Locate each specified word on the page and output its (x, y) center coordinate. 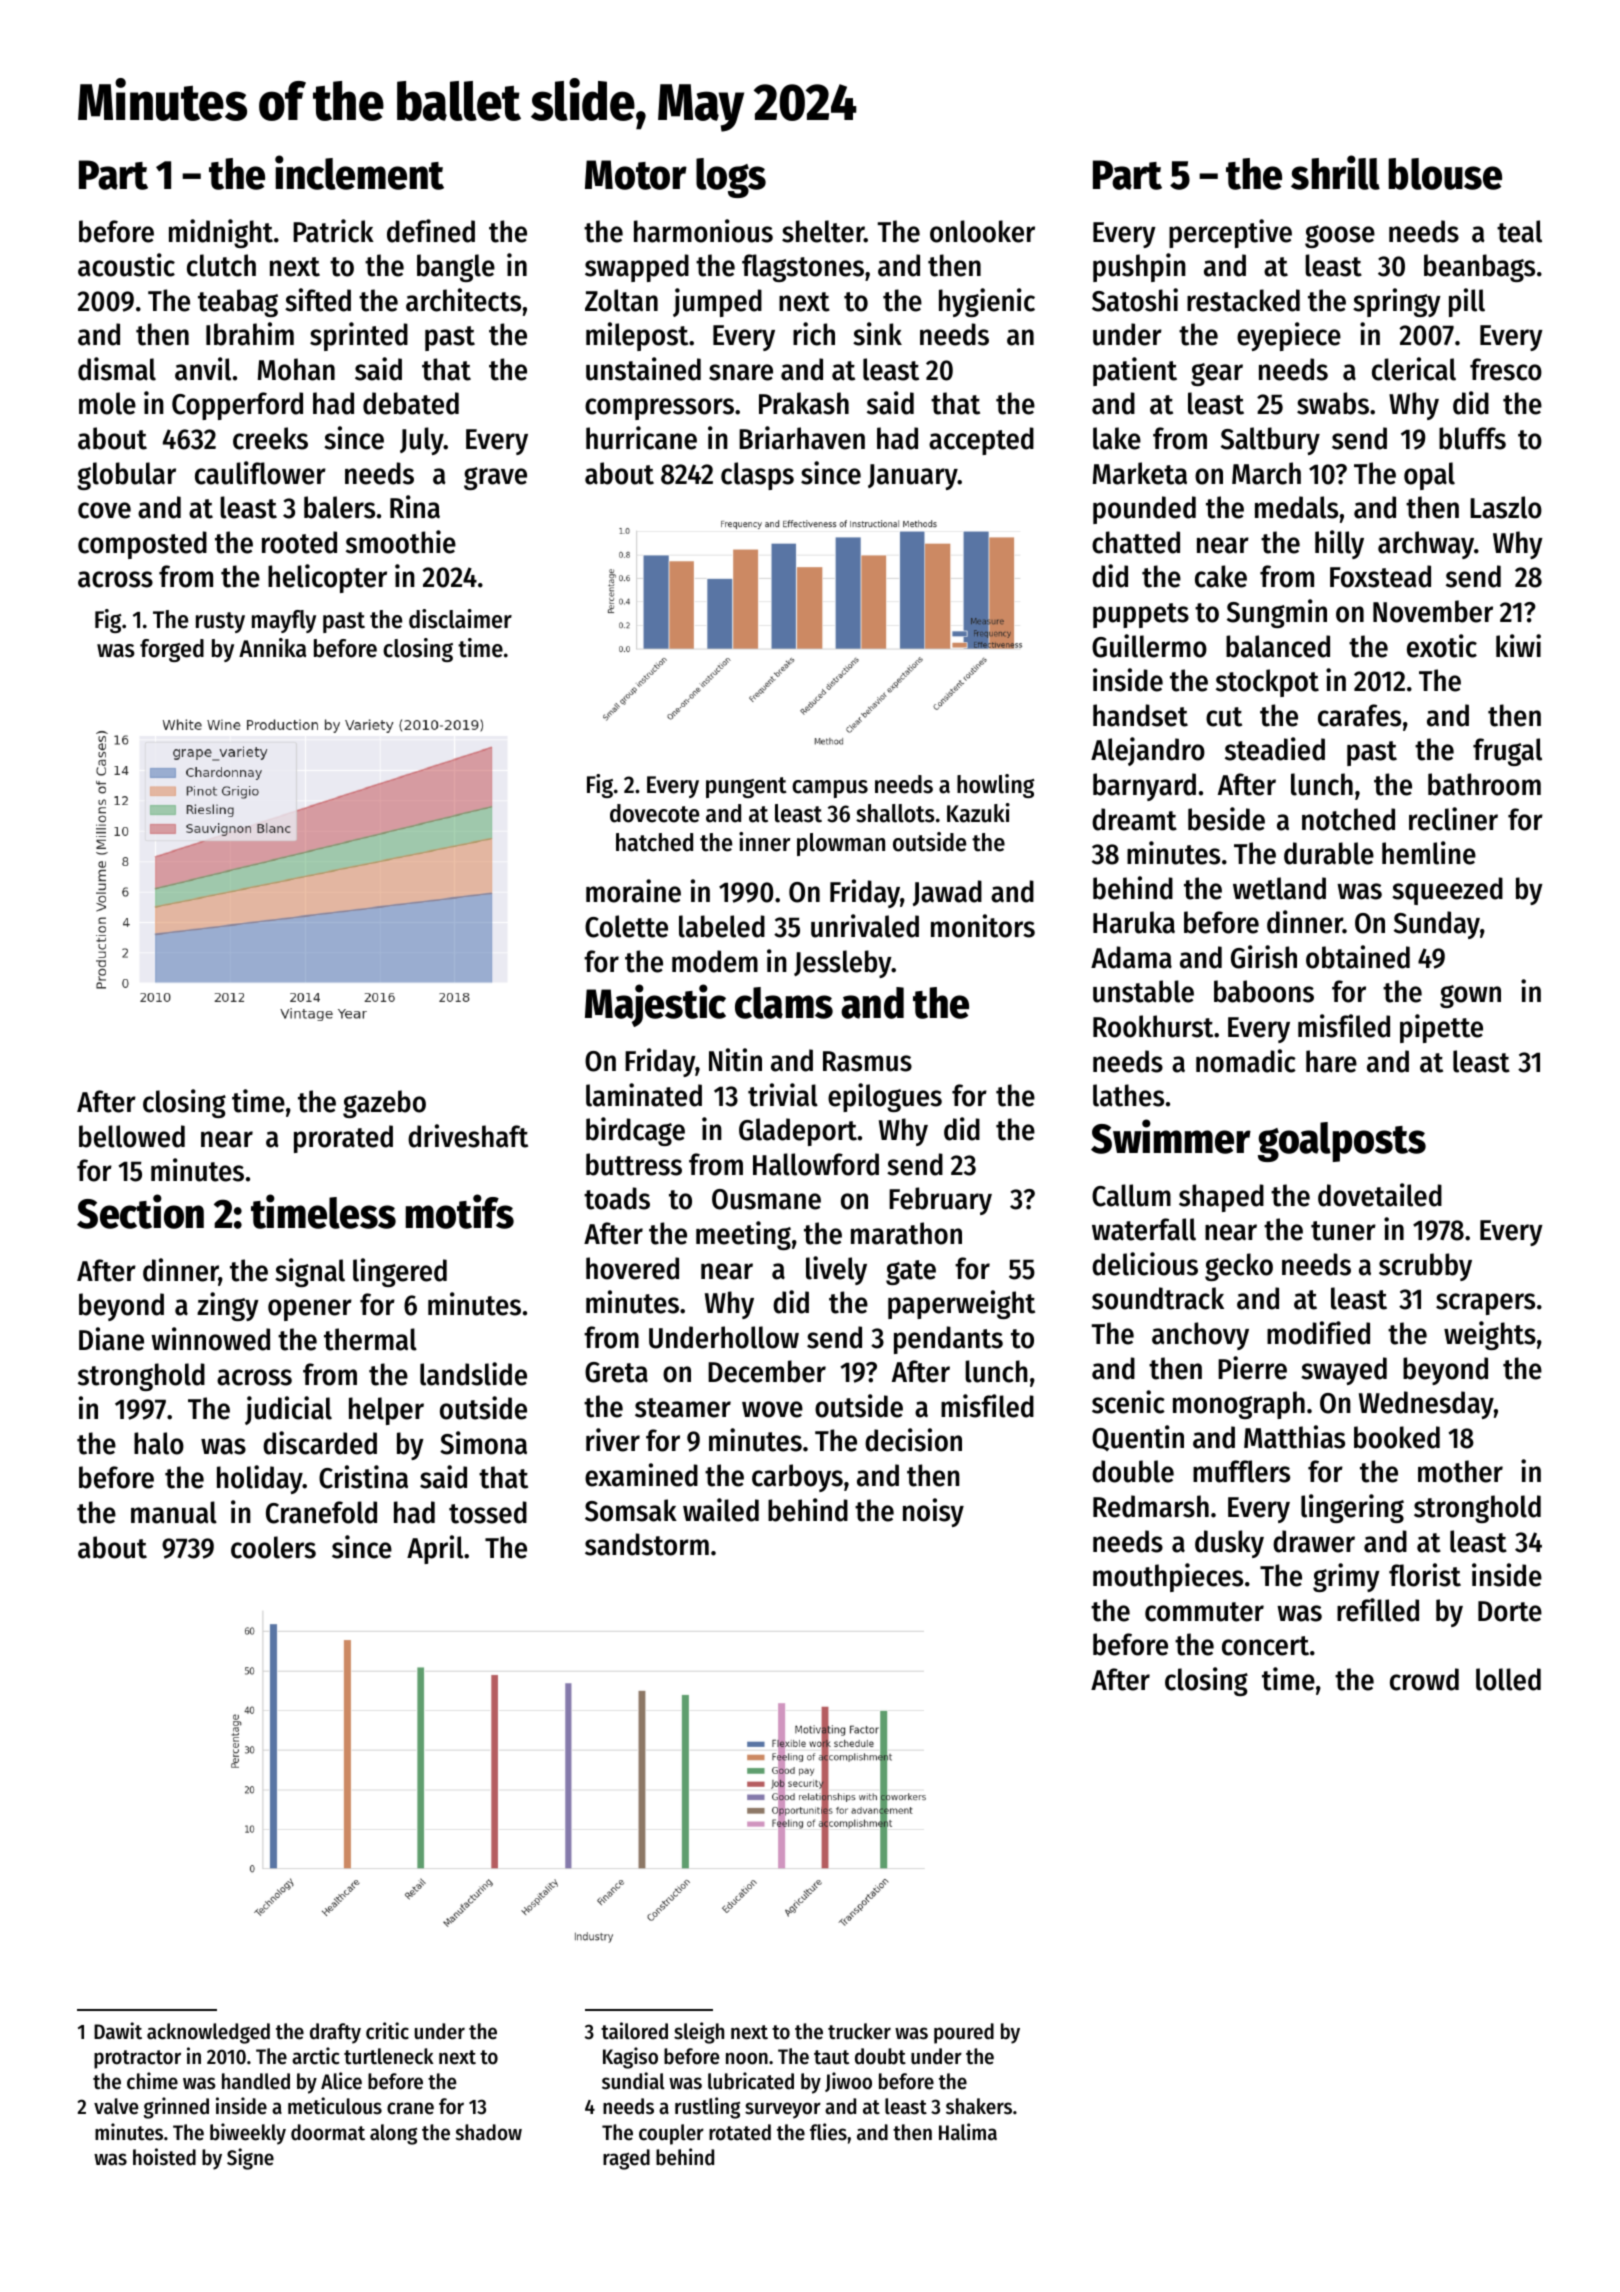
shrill (1335, 172)
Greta (616, 1372)
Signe (250, 2159)
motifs (460, 1211)
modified (1318, 1333)
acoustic (126, 265)
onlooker (982, 231)
